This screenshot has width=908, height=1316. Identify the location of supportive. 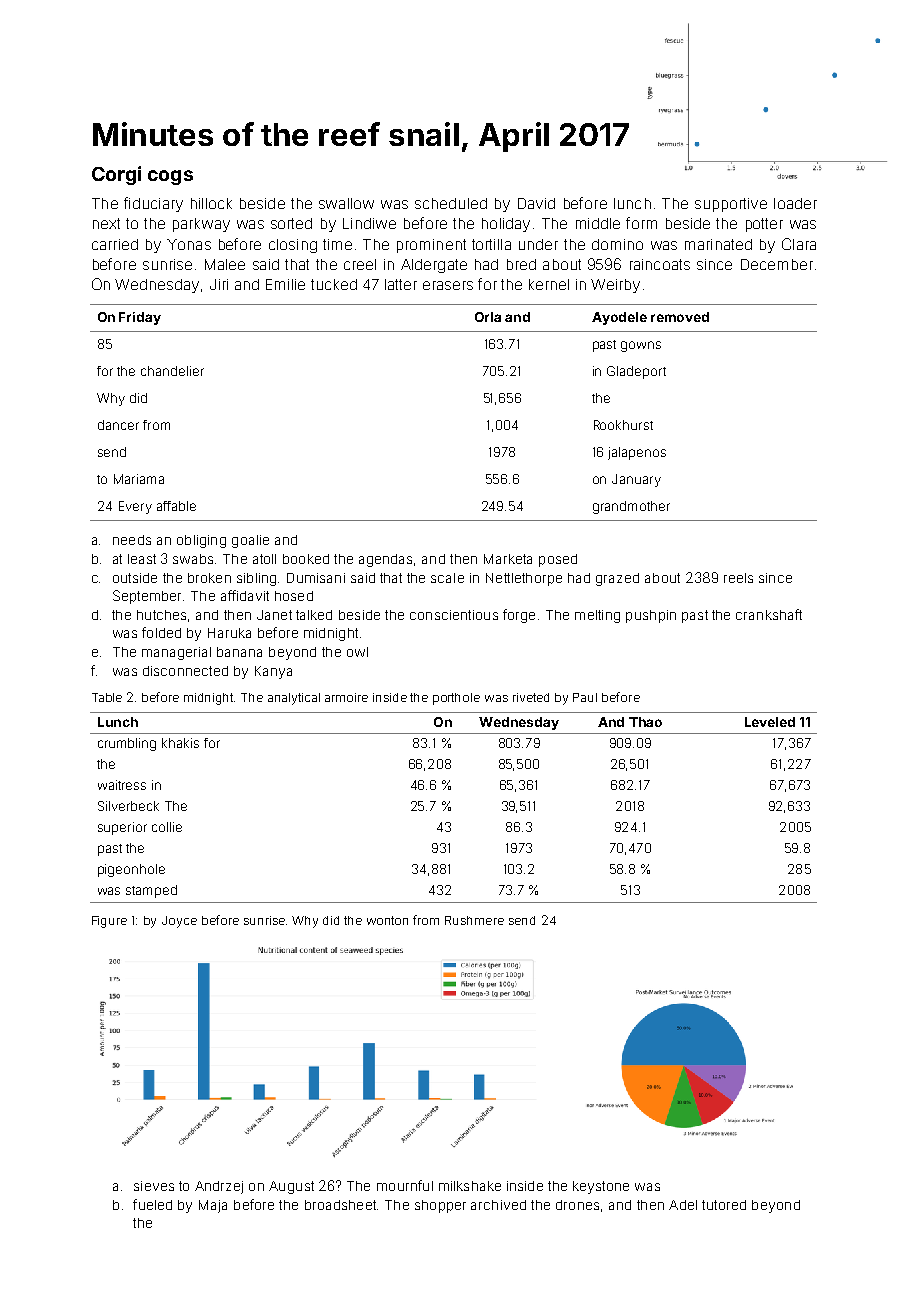
(731, 205).
